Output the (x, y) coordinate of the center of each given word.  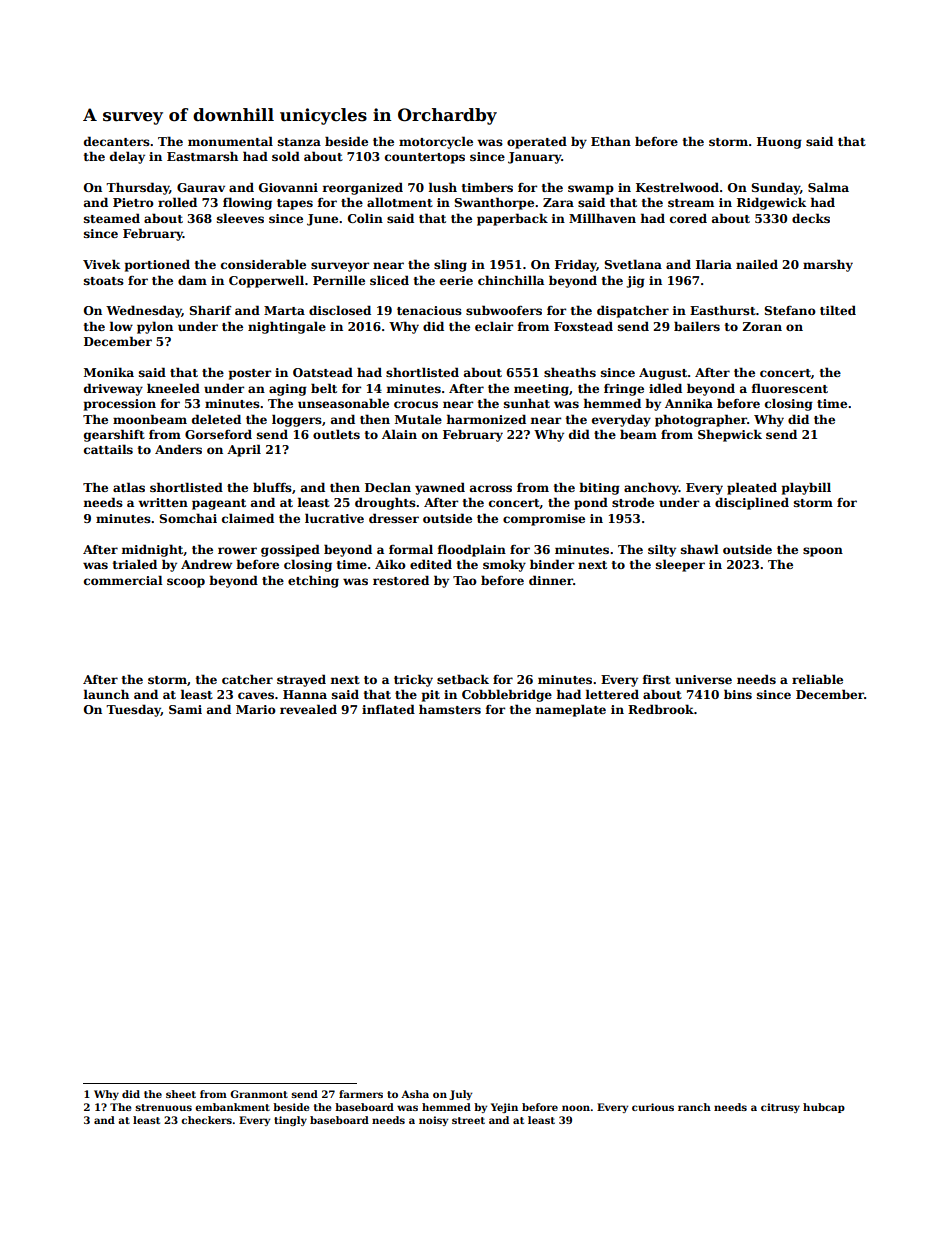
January (534, 158)
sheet (181, 1094)
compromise (544, 520)
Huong (779, 143)
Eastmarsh (202, 156)
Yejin (504, 1108)
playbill (806, 488)
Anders (178, 449)
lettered (612, 694)
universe (703, 679)
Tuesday (133, 710)
